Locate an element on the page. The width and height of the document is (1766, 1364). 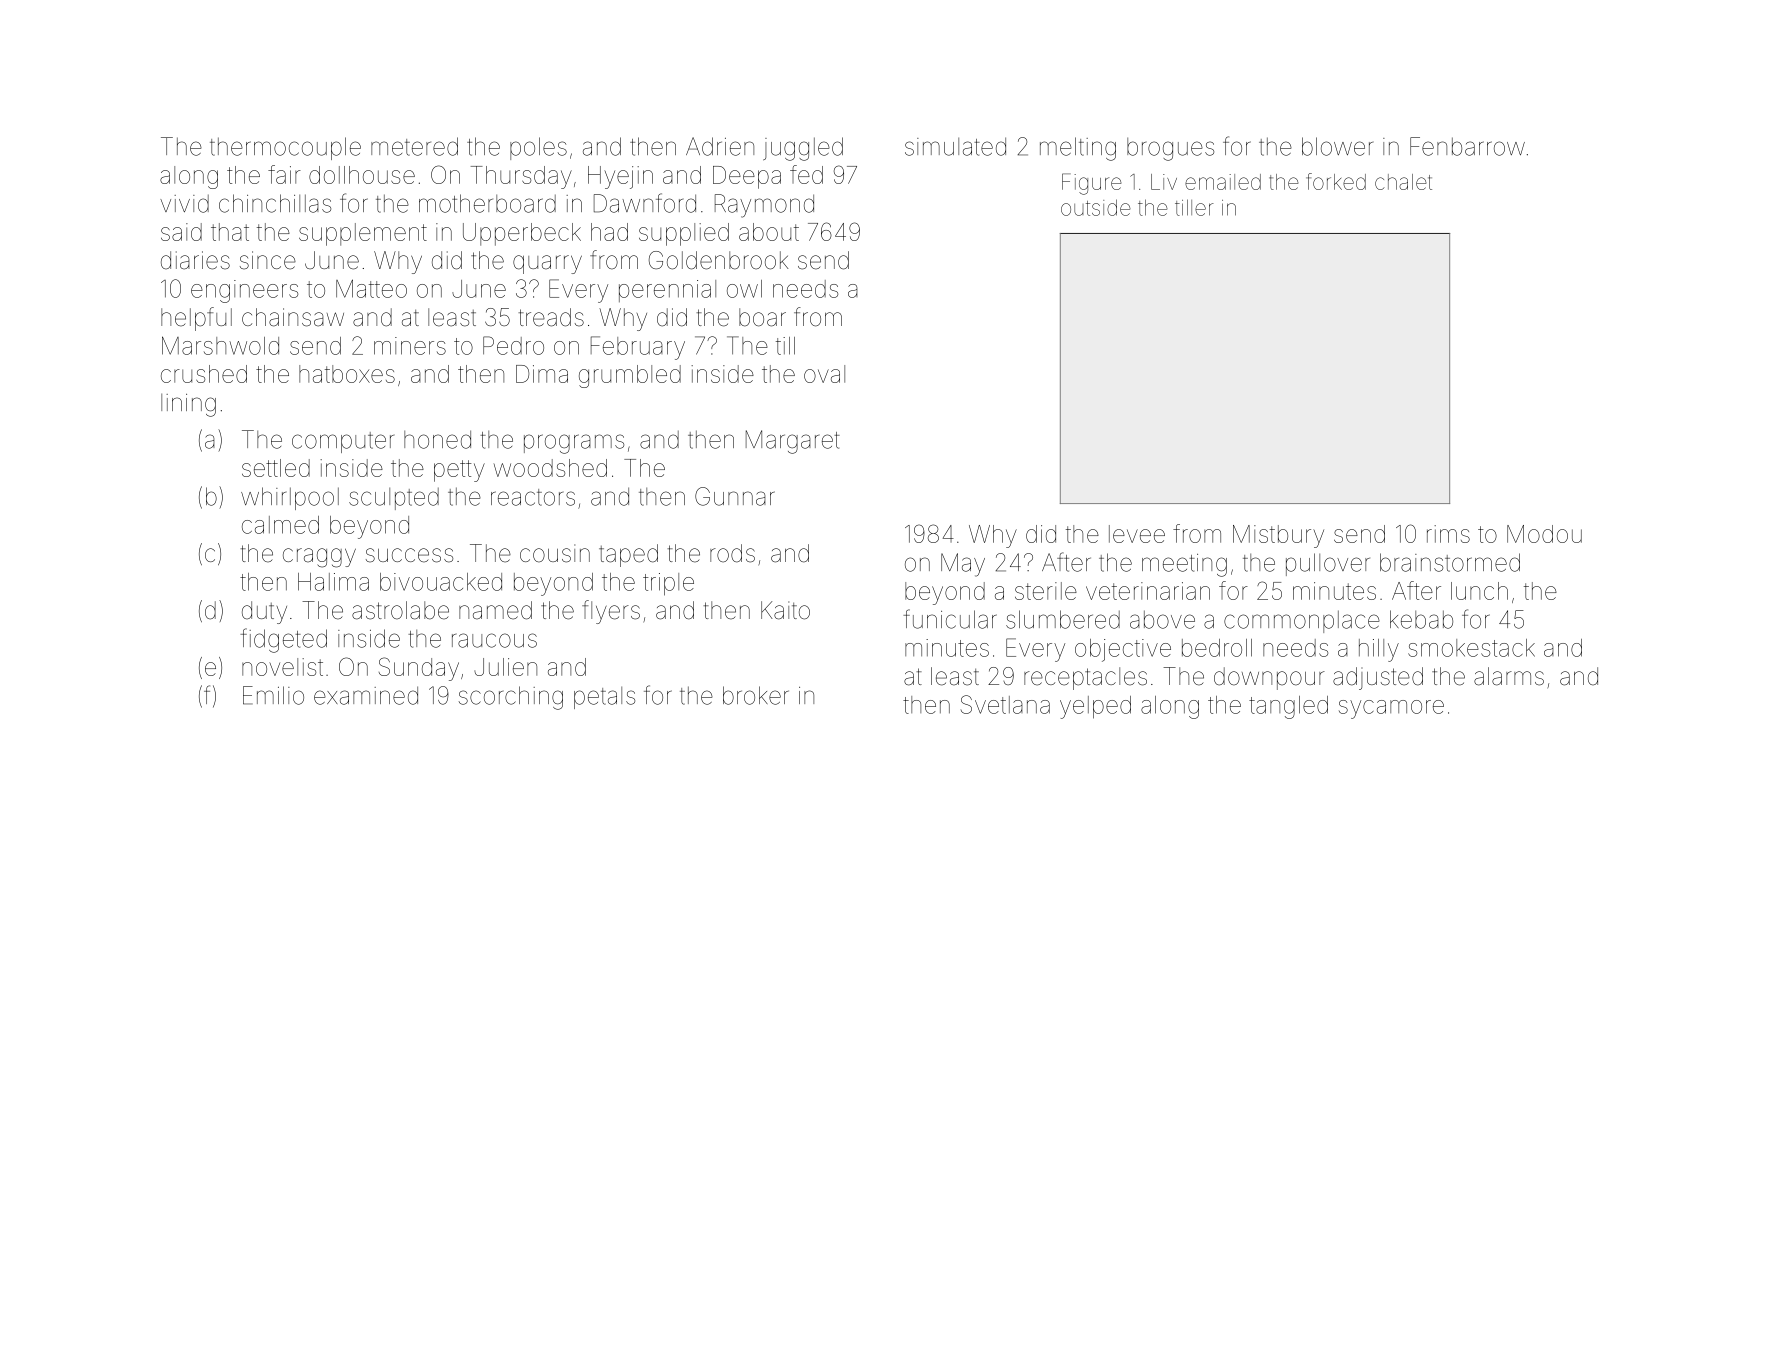
Adrien is located at coordinates (720, 146).
